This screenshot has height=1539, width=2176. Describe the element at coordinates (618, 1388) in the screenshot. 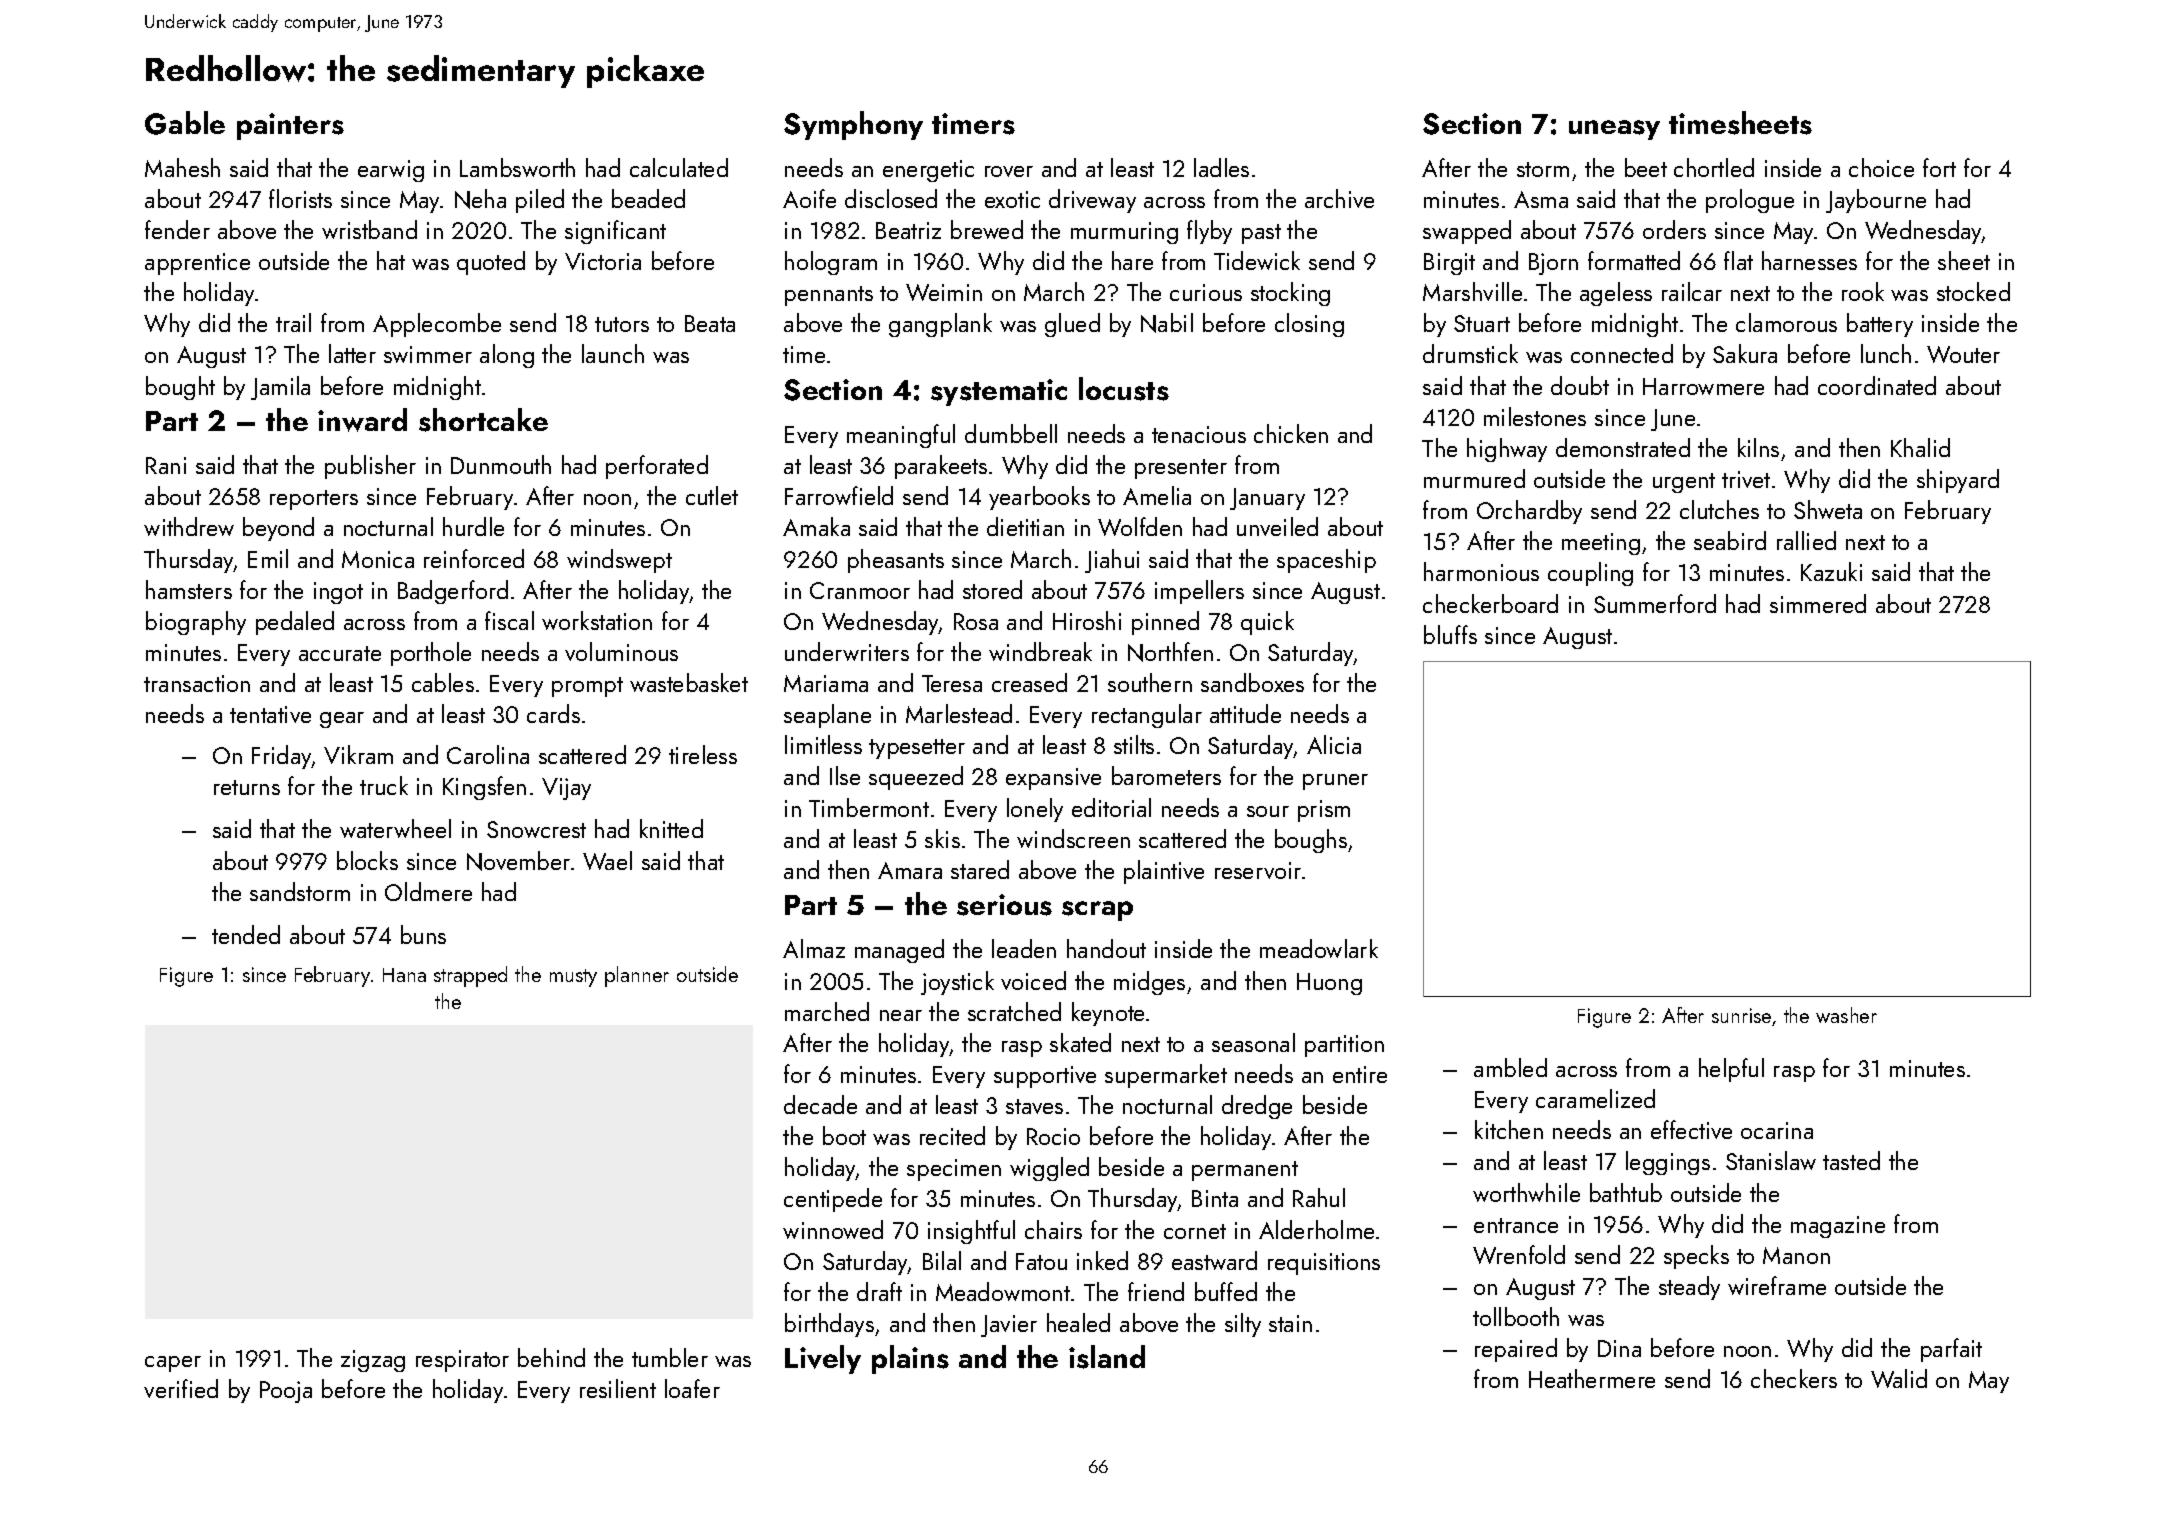

I see `resilient` at that location.
